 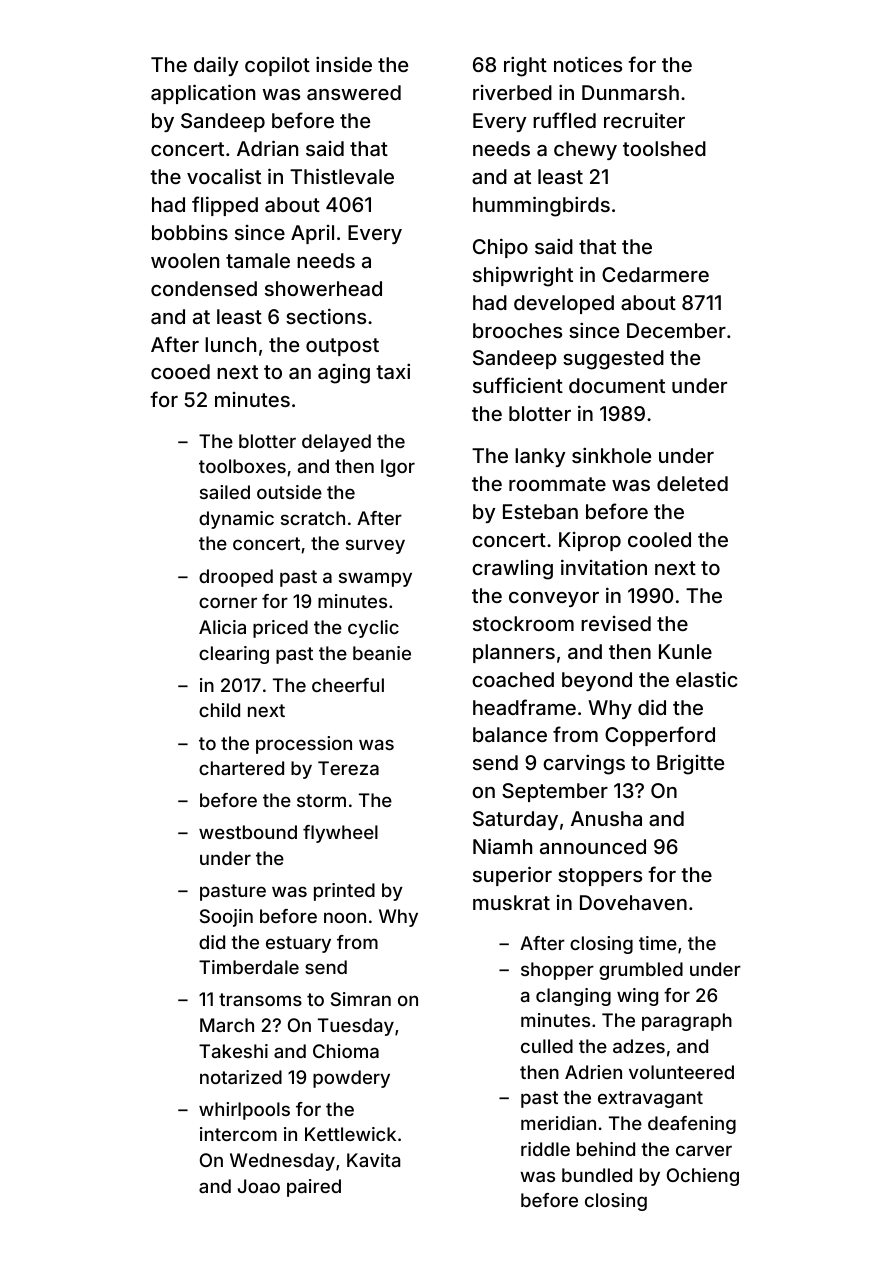 I want to click on storm, so click(x=321, y=800).
